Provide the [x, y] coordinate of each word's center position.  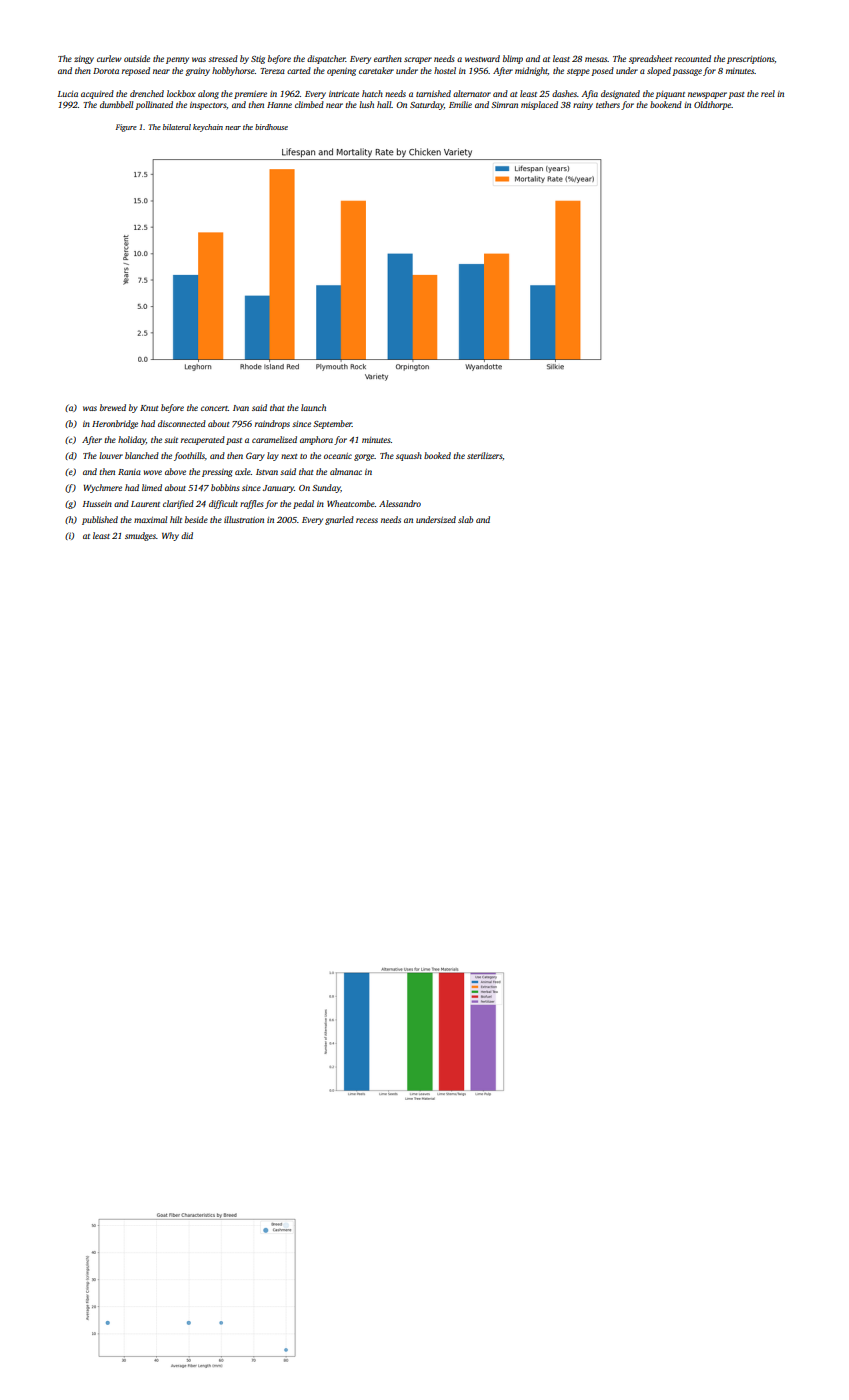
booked [437, 455]
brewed [113, 407]
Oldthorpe [712, 105]
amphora [316, 440]
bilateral [177, 127]
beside [196, 519]
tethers [608, 104]
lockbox [181, 93]
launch [313, 407]
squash [409, 456]
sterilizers [484, 455]
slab [465, 519]
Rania [129, 472]
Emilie [460, 104]
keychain [208, 128]
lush [366, 104]
